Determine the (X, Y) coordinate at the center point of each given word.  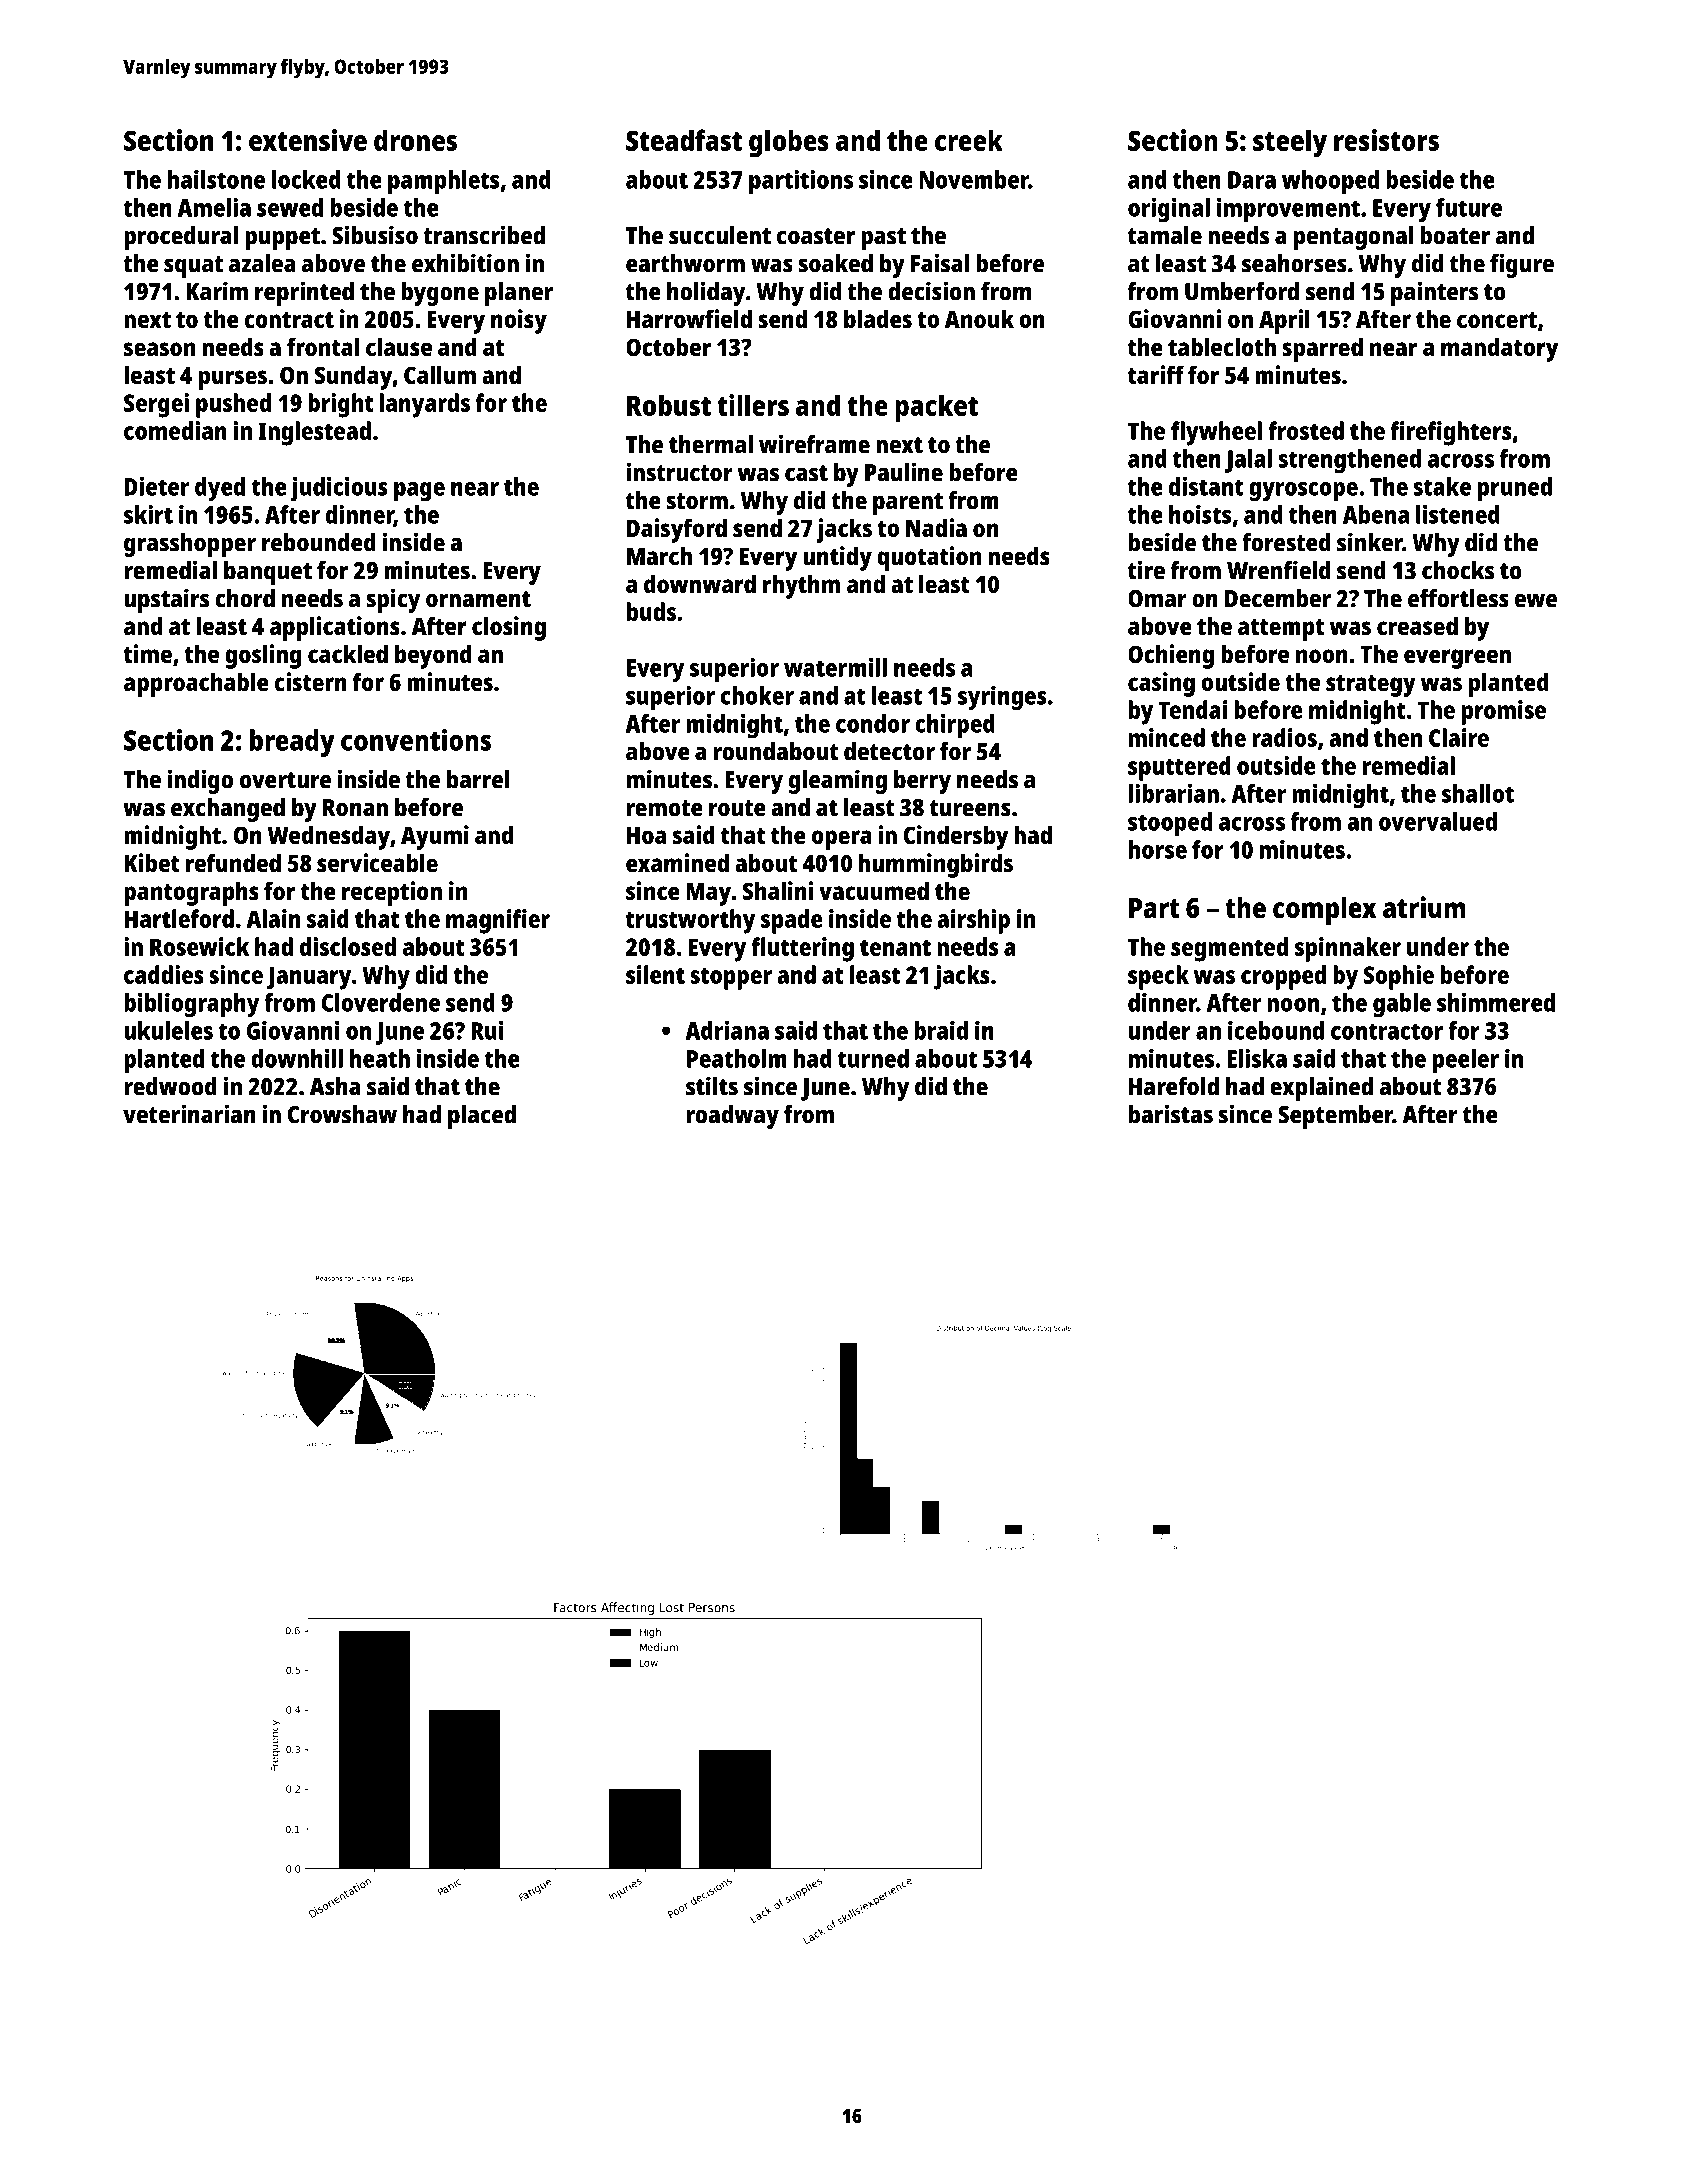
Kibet (152, 862)
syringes (1002, 698)
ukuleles (168, 1030)
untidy (837, 558)
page (419, 492)
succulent (720, 235)
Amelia (214, 207)
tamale (1165, 235)
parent (908, 504)
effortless (1458, 598)
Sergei (156, 405)
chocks (1458, 570)
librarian (1174, 793)
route (737, 808)
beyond (433, 656)
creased (1417, 625)
